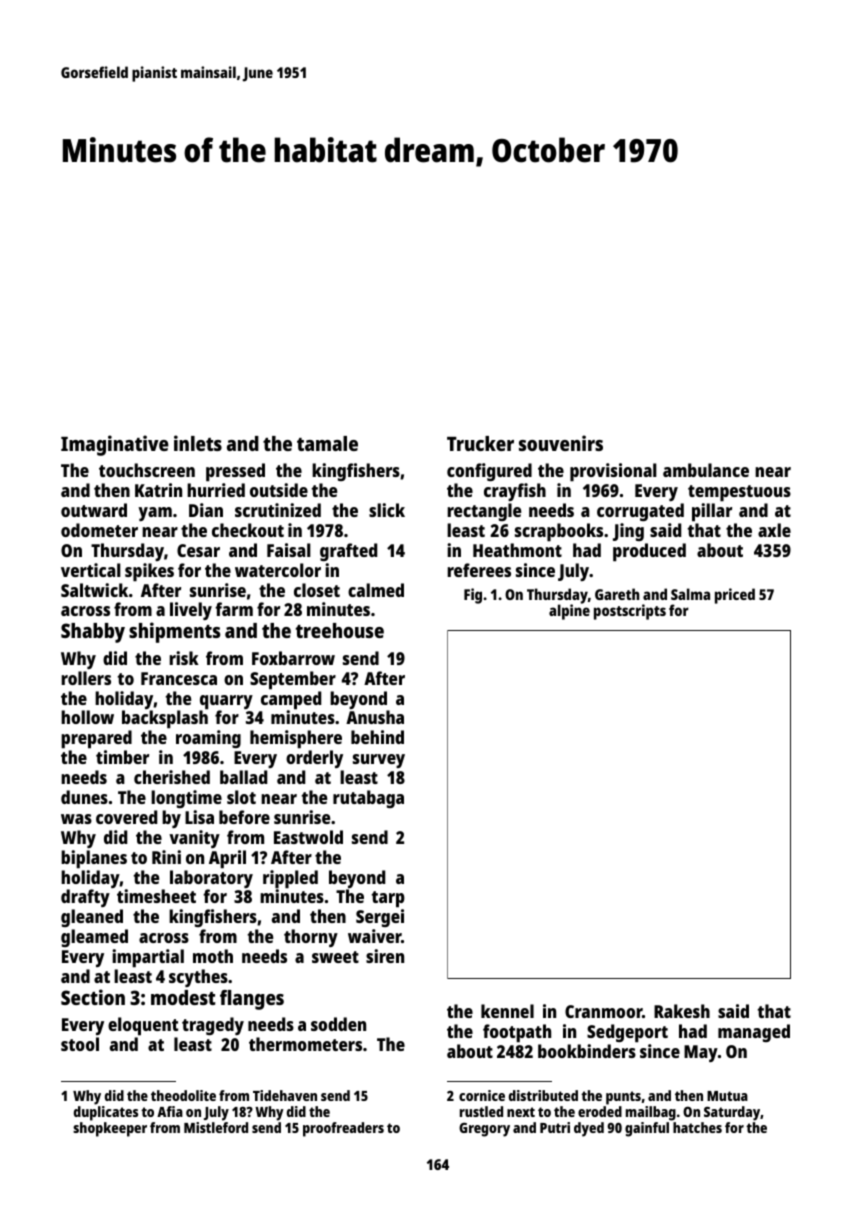 The image size is (852, 1208). Describe the element at coordinates (489, 472) in the screenshot. I see `configured` at that location.
